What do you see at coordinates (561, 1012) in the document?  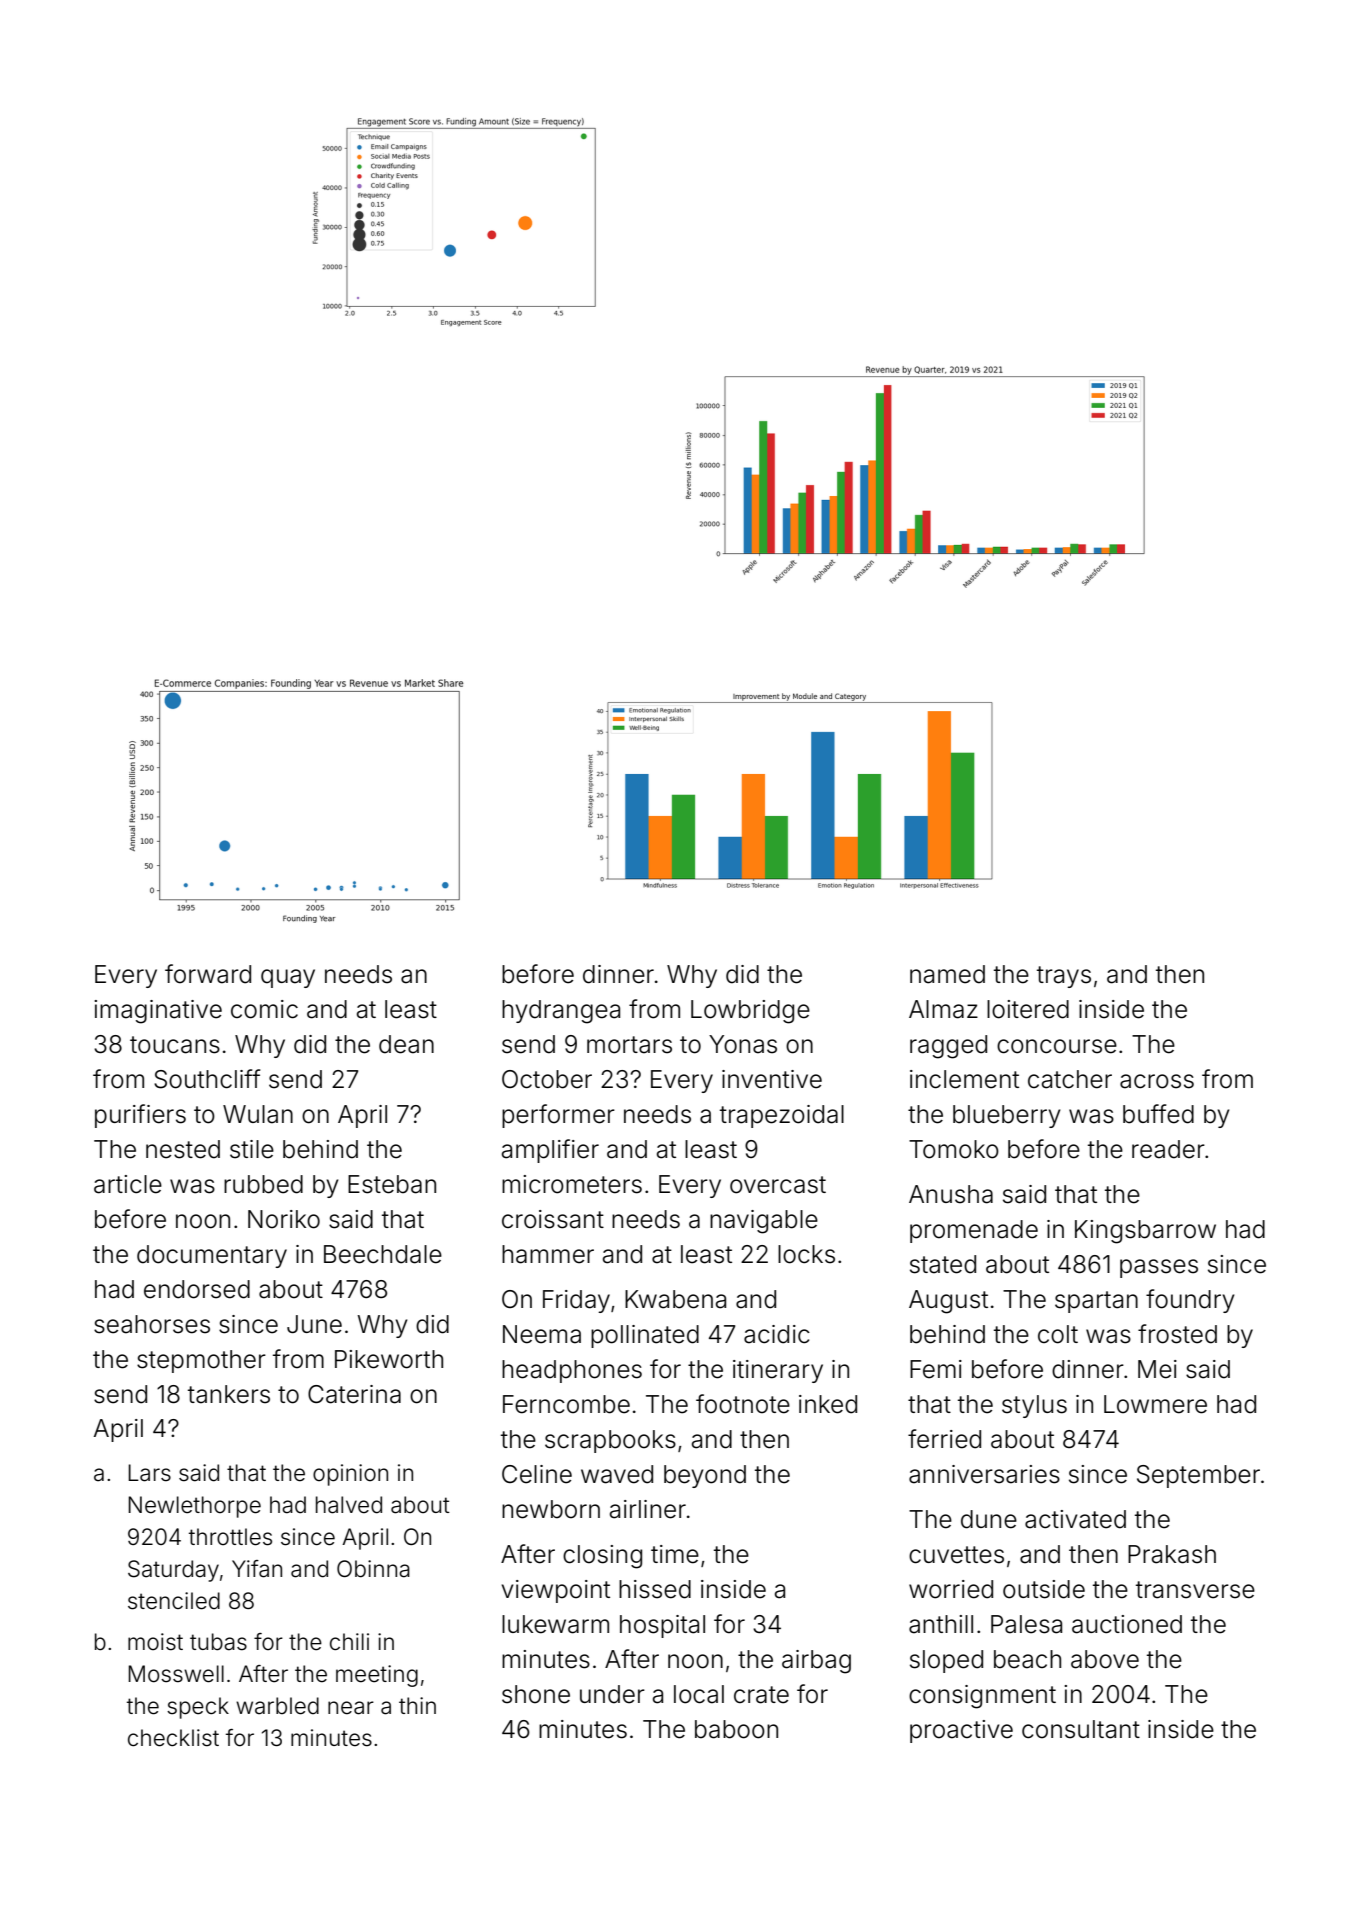 I see `hydrangea` at bounding box center [561, 1012].
